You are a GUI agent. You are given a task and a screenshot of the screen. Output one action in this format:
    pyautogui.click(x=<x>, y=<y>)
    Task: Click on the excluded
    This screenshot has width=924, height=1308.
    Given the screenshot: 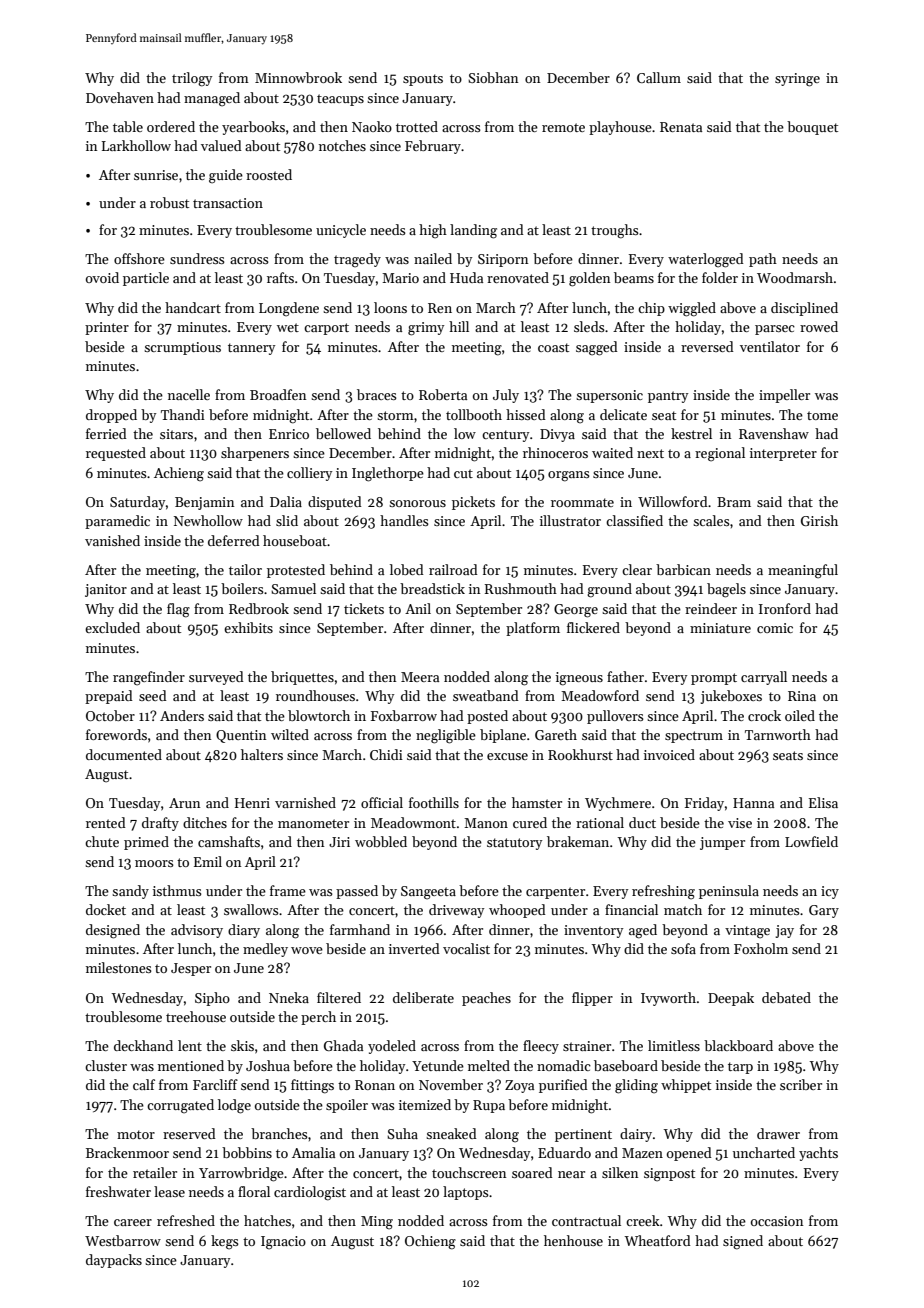 What is the action you would take?
    pyautogui.click(x=112, y=627)
